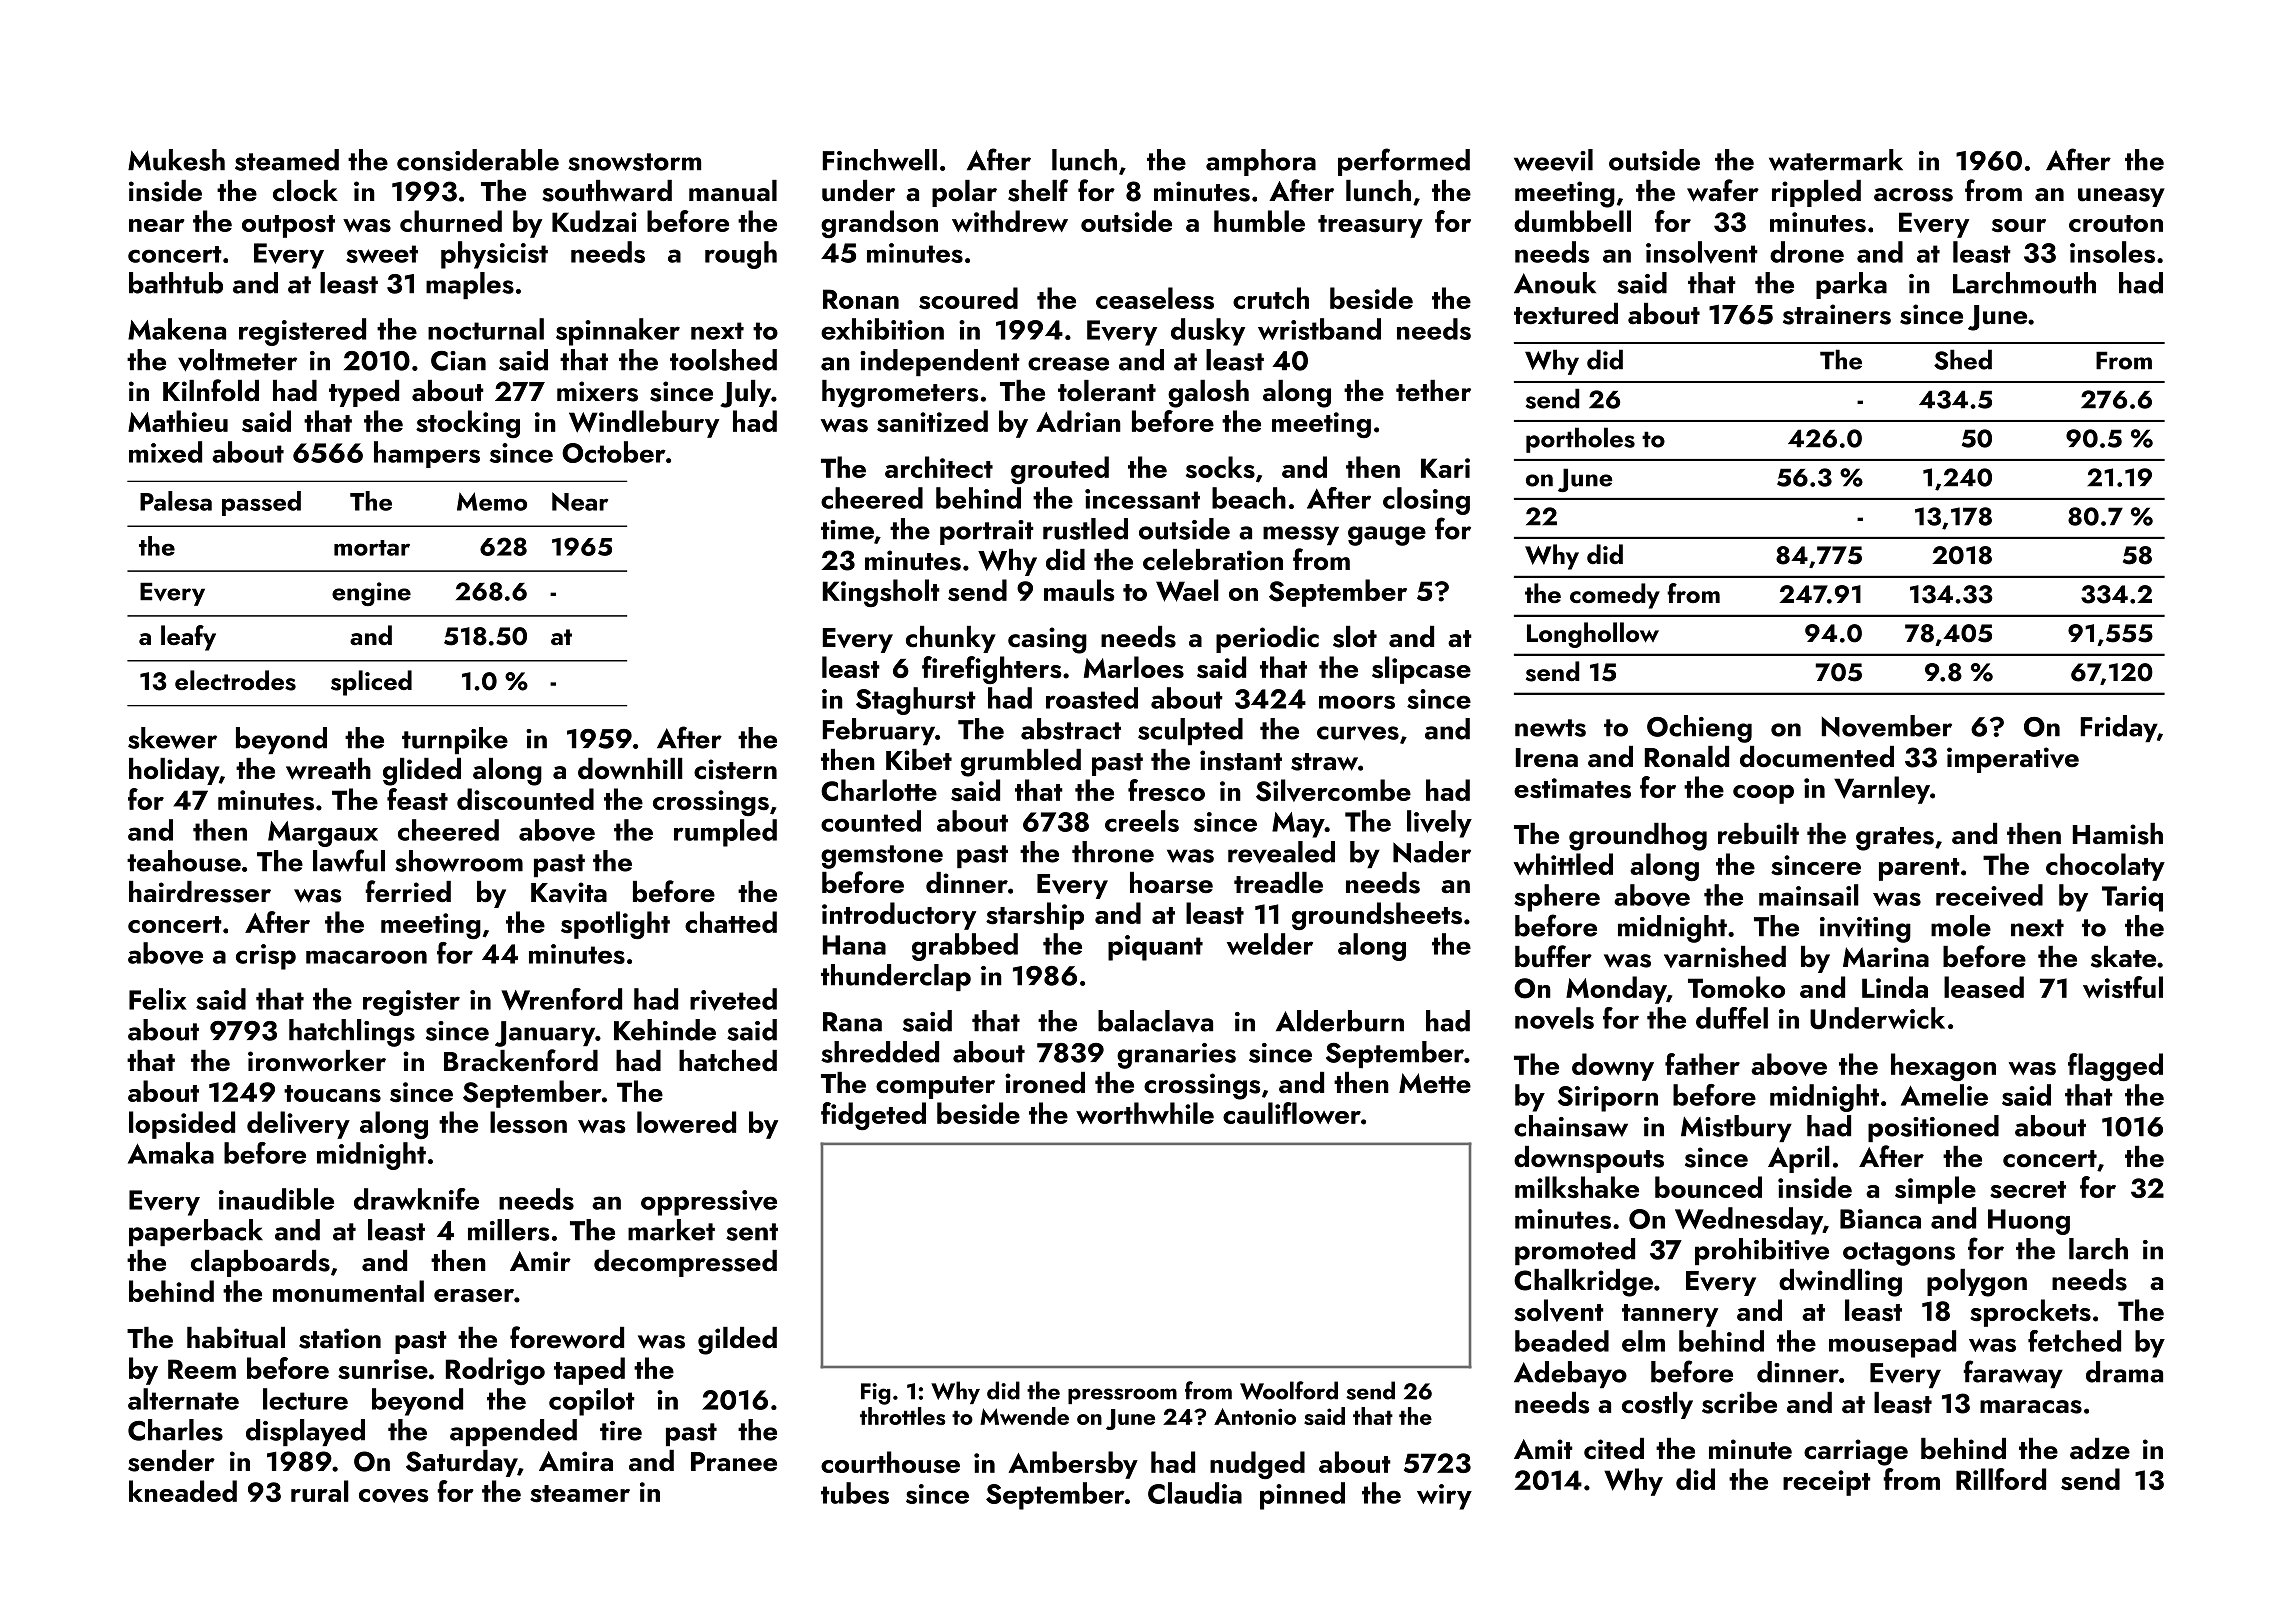 The image size is (2292, 1620). What do you see at coordinates (1550, 728) in the page?
I see `newts` at bounding box center [1550, 728].
